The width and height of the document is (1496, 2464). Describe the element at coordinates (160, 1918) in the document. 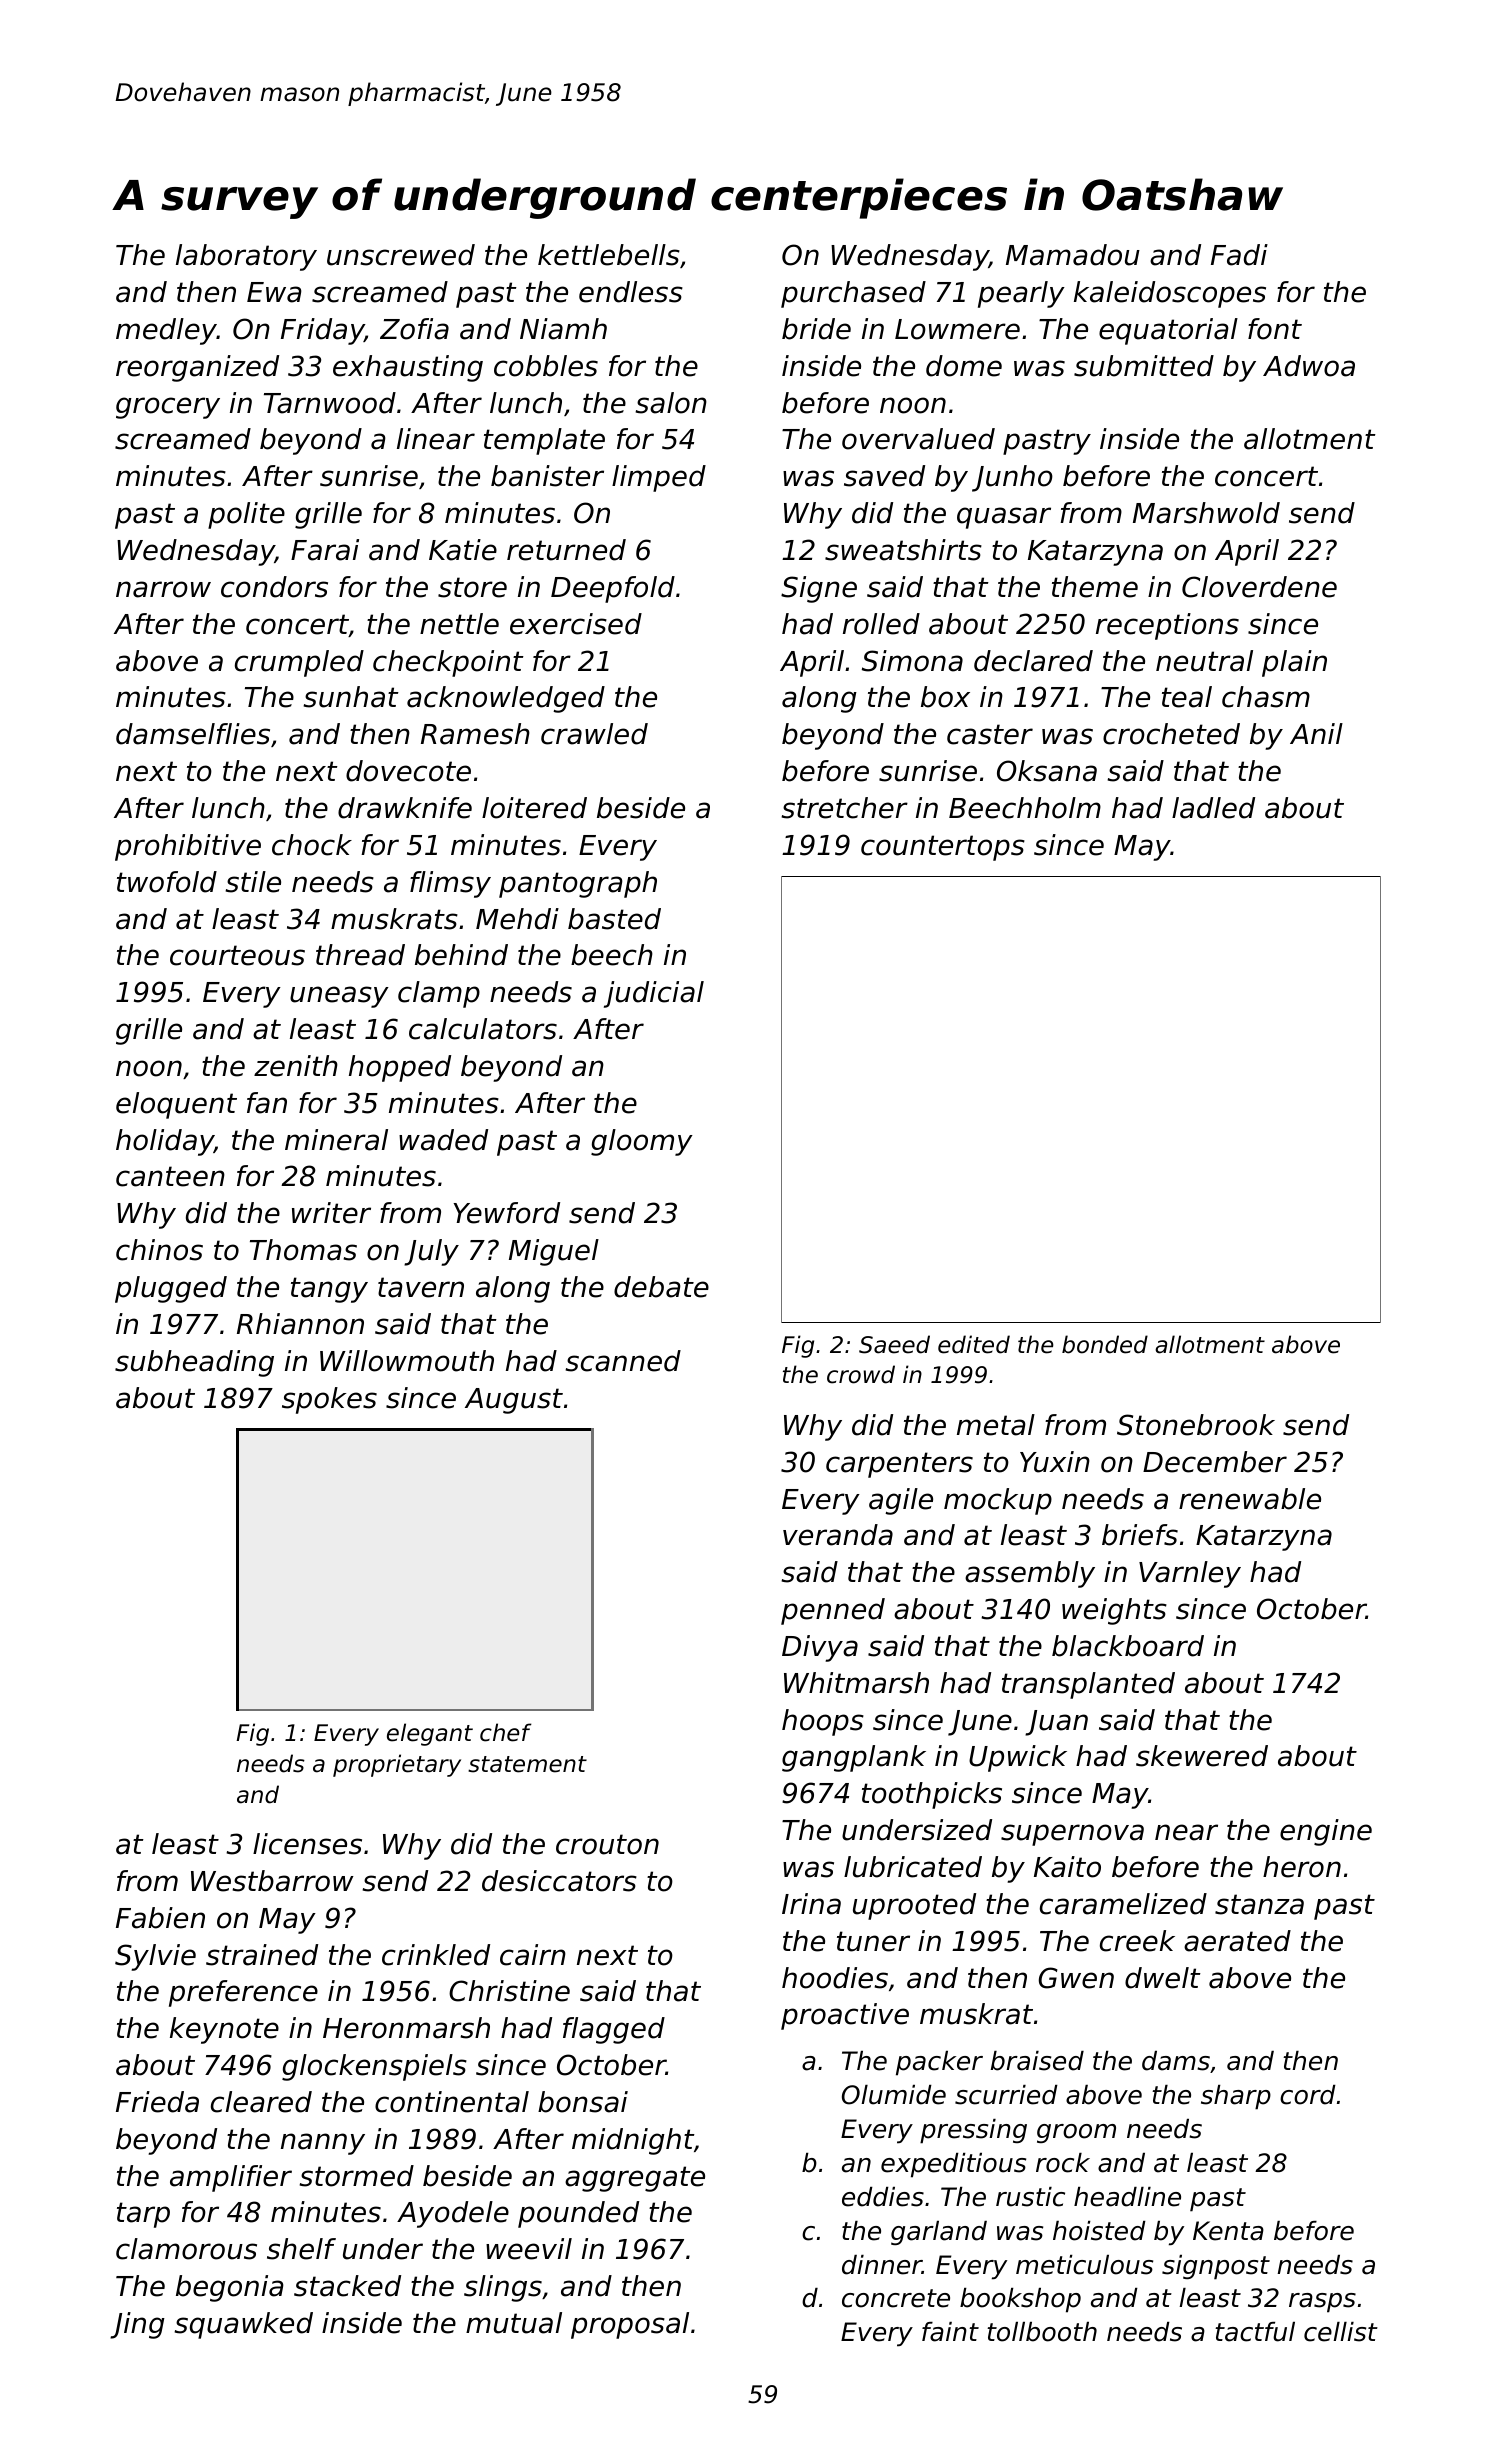

I see `Fabien` at that location.
